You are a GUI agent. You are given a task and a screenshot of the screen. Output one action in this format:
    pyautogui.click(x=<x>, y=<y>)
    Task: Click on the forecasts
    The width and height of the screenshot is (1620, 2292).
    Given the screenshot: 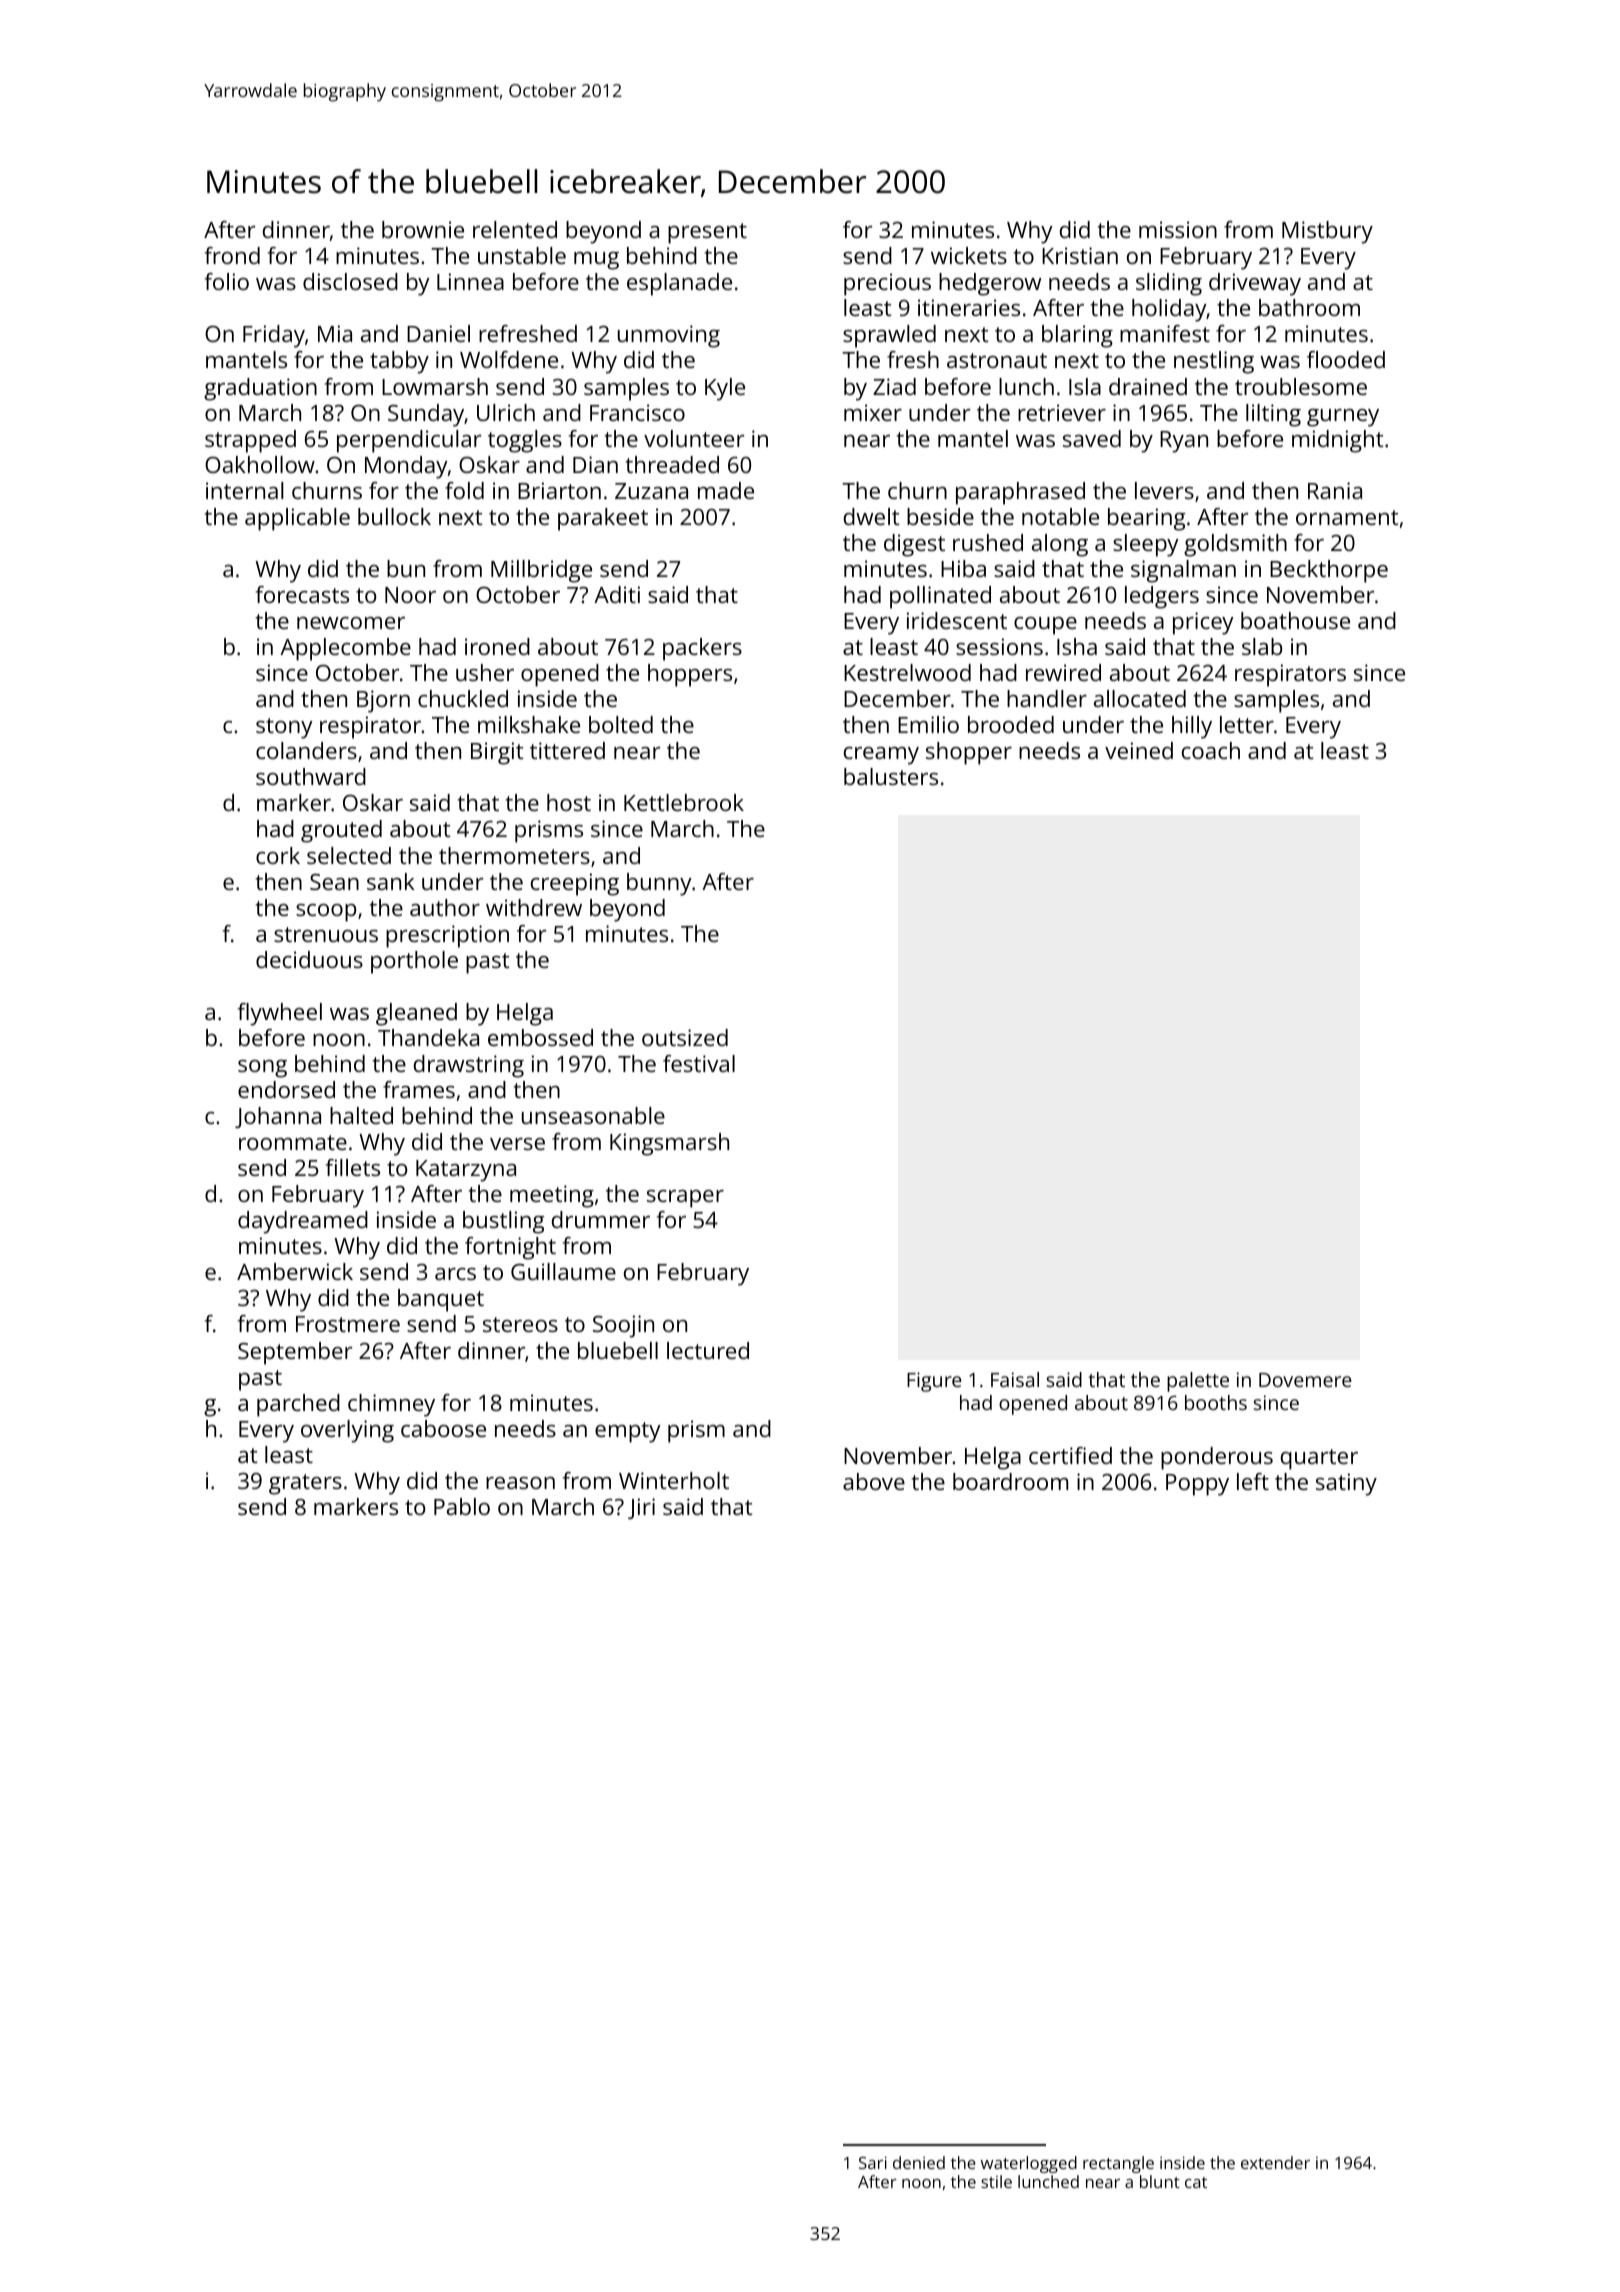 What is the action you would take?
    pyautogui.click(x=302, y=594)
